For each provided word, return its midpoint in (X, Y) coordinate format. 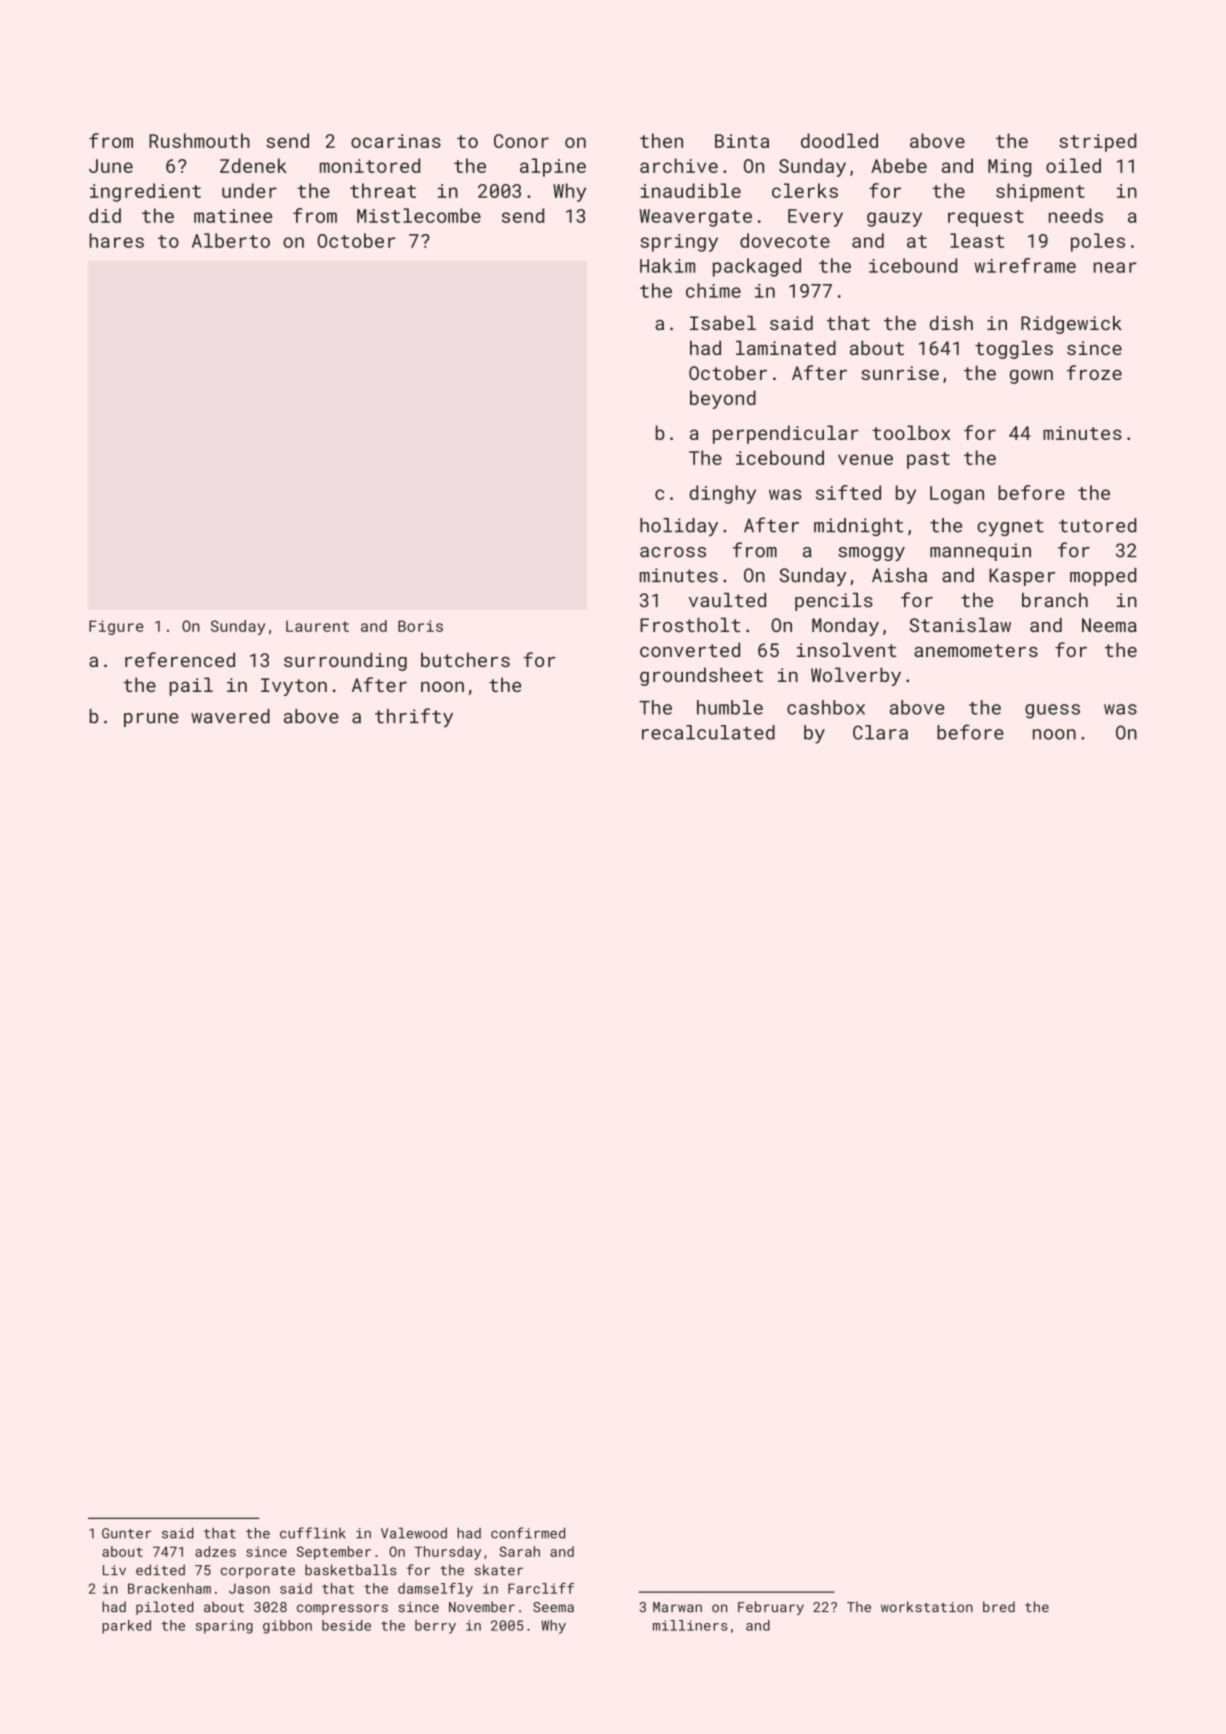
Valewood (414, 1533)
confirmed (528, 1533)
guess (1052, 711)
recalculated (708, 732)
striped (1097, 142)
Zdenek (253, 165)
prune (151, 720)
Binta (742, 141)
